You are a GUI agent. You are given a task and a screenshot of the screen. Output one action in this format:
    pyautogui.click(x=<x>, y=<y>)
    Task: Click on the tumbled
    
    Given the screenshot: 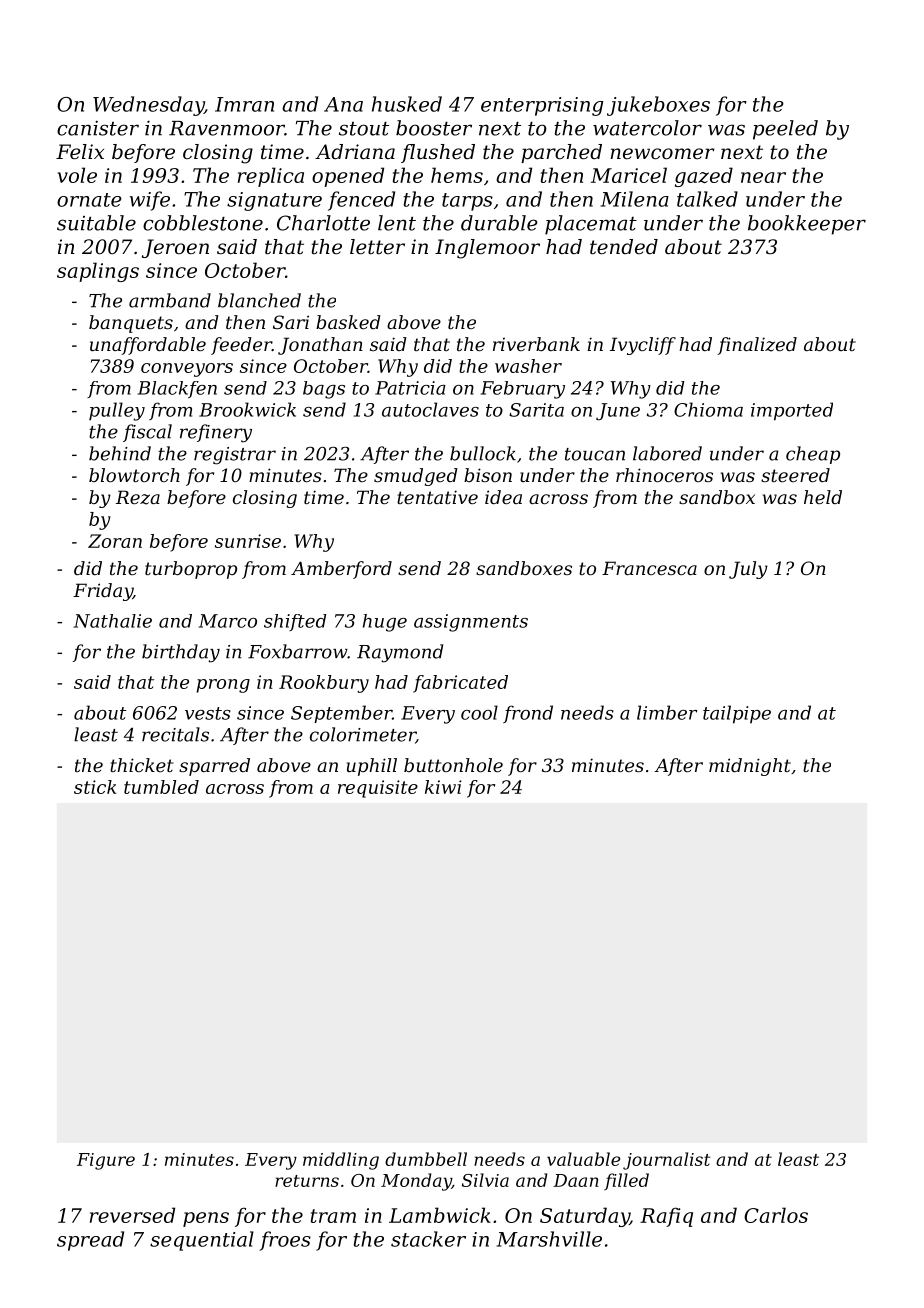 What is the action you would take?
    pyautogui.click(x=161, y=787)
